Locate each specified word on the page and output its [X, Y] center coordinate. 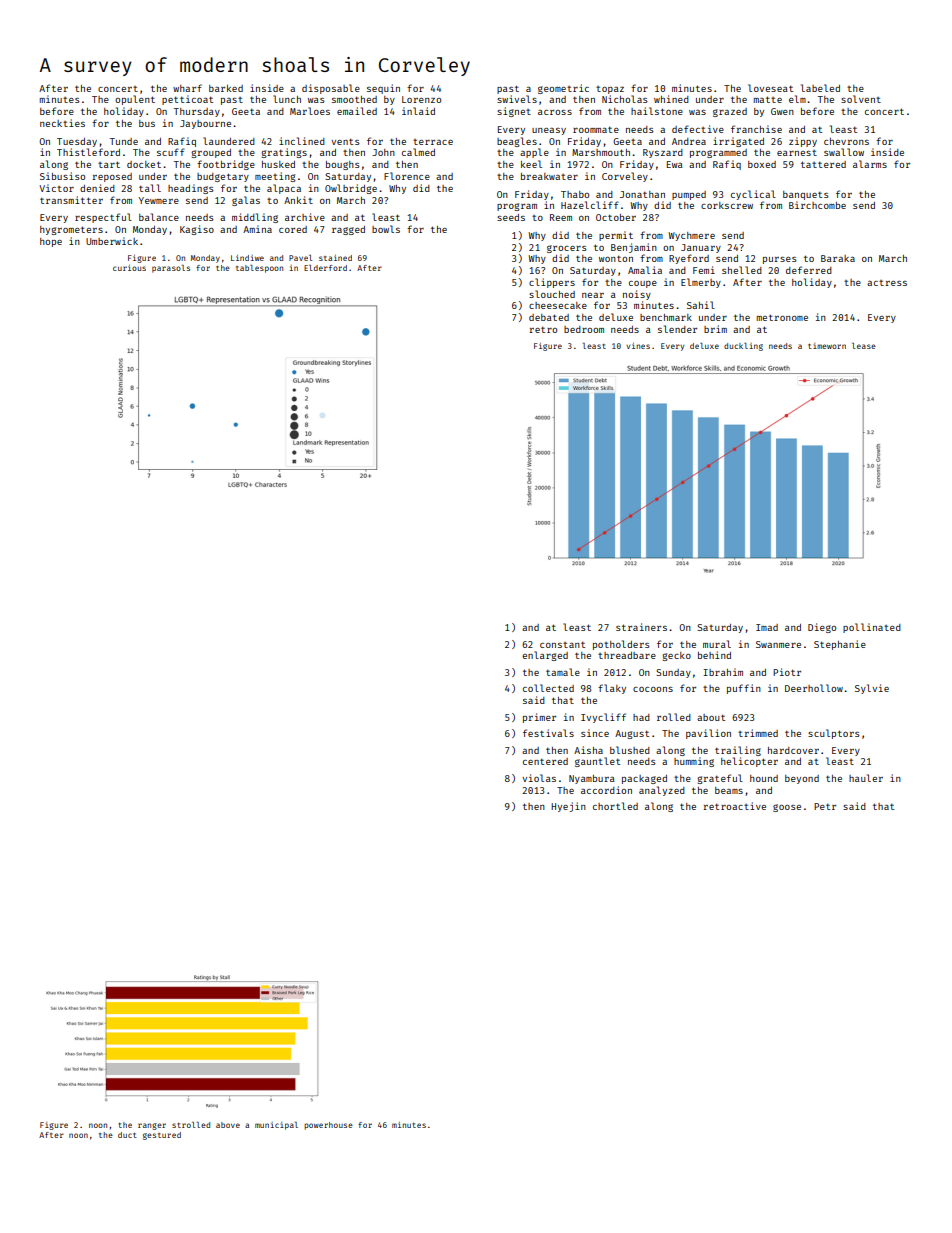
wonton [616, 258]
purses [780, 260]
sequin [383, 89]
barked [226, 88]
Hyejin [568, 807]
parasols [171, 269]
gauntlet [597, 762]
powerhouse [328, 1126]
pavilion [708, 734]
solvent [861, 99]
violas [539, 778]
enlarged [545, 656]
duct [127, 1135]
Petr [825, 806]
